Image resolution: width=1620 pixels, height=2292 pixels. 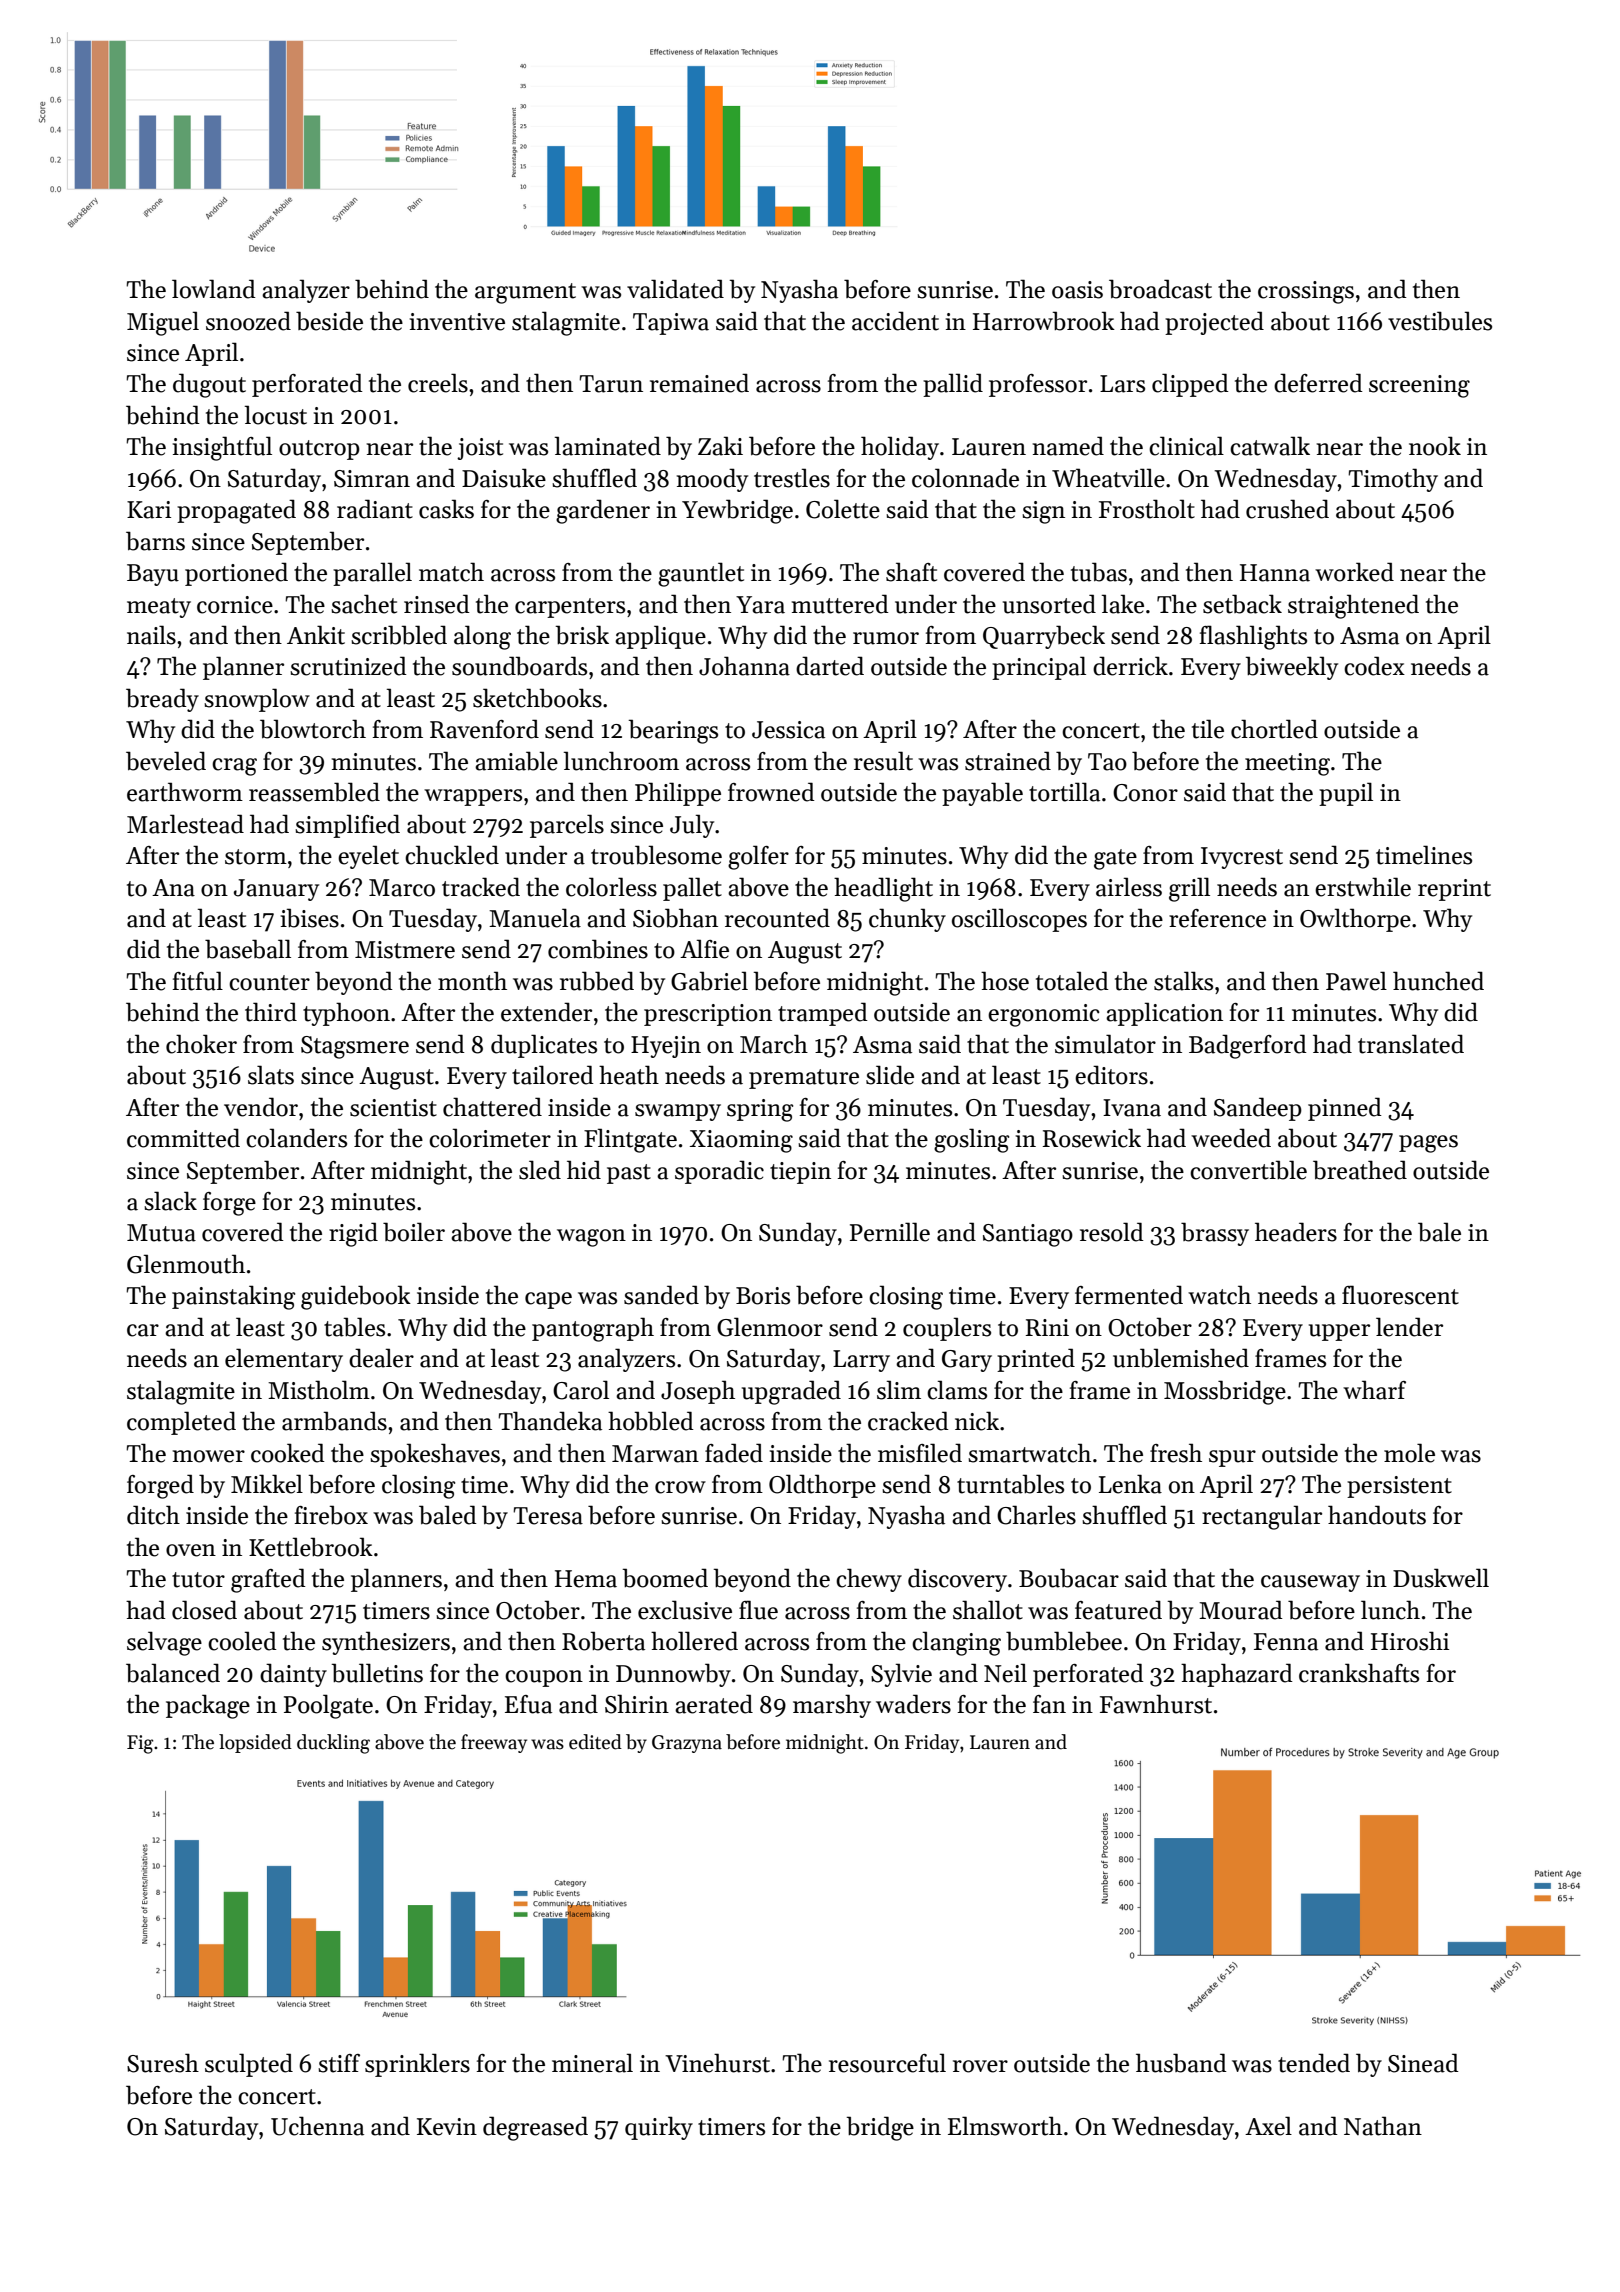 What do you see at coordinates (153, 1515) in the screenshot?
I see `ditch` at bounding box center [153, 1515].
